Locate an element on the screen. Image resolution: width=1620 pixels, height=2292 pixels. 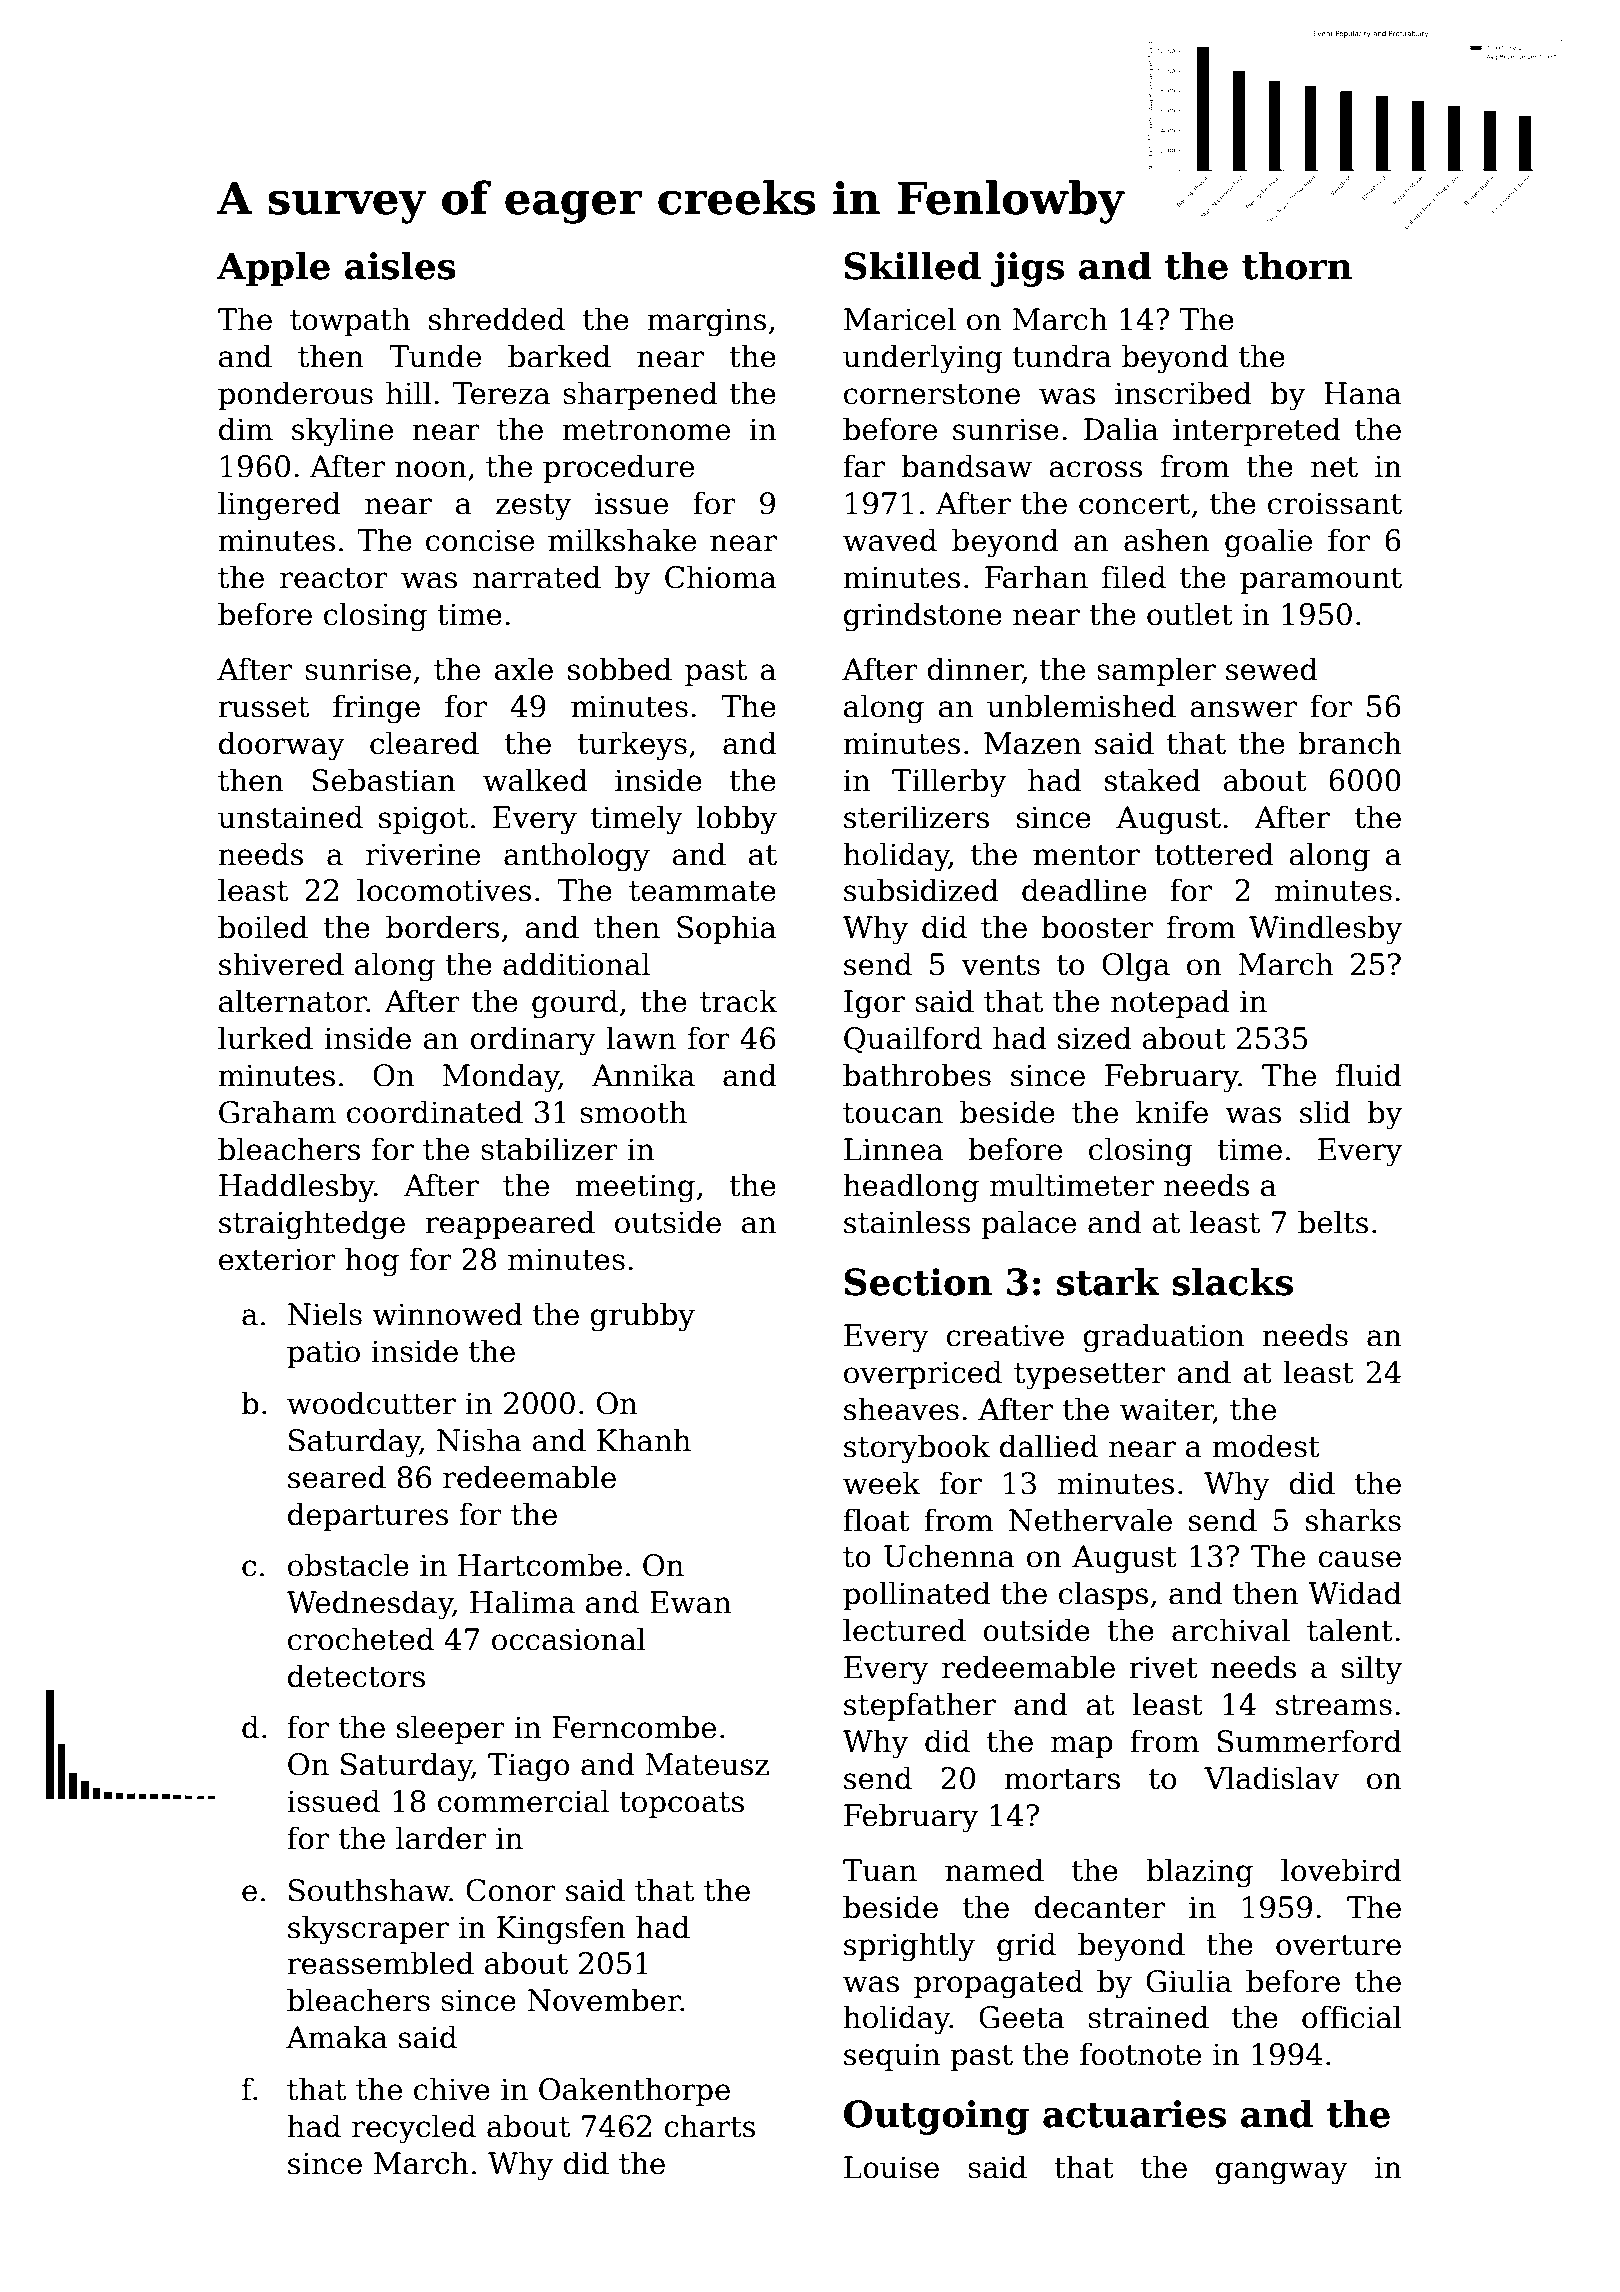
aisles is located at coordinates (400, 265).
